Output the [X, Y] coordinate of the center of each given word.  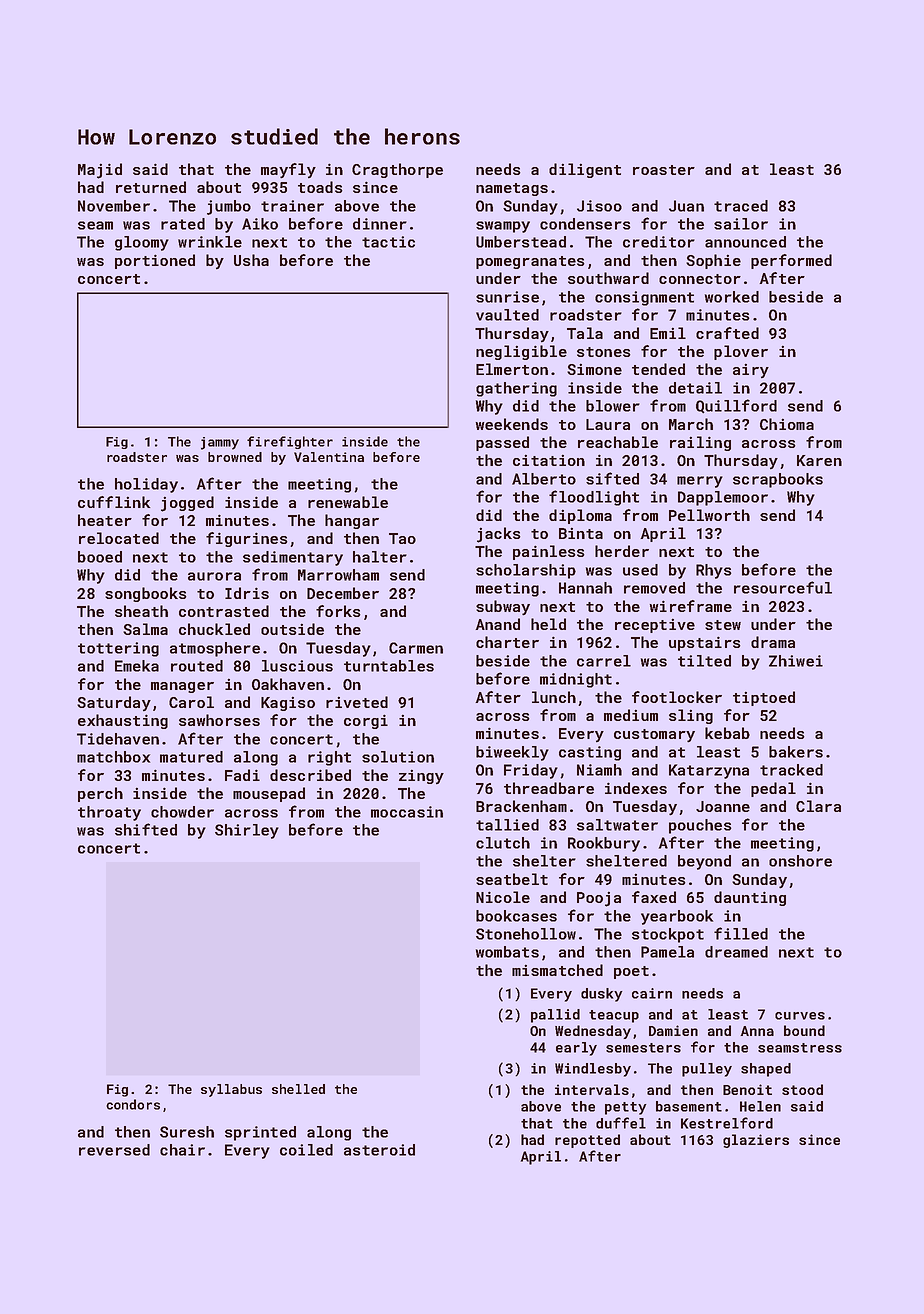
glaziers [756, 1141]
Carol [191, 702]
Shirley [247, 831]
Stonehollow [526, 934]
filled [741, 933]
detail [695, 388]
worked [732, 297]
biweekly [512, 753]
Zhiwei [796, 661]
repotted [587, 1141]
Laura [608, 424]
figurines [247, 539]
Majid [100, 171]
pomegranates [530, 262]
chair [182, 1150]
